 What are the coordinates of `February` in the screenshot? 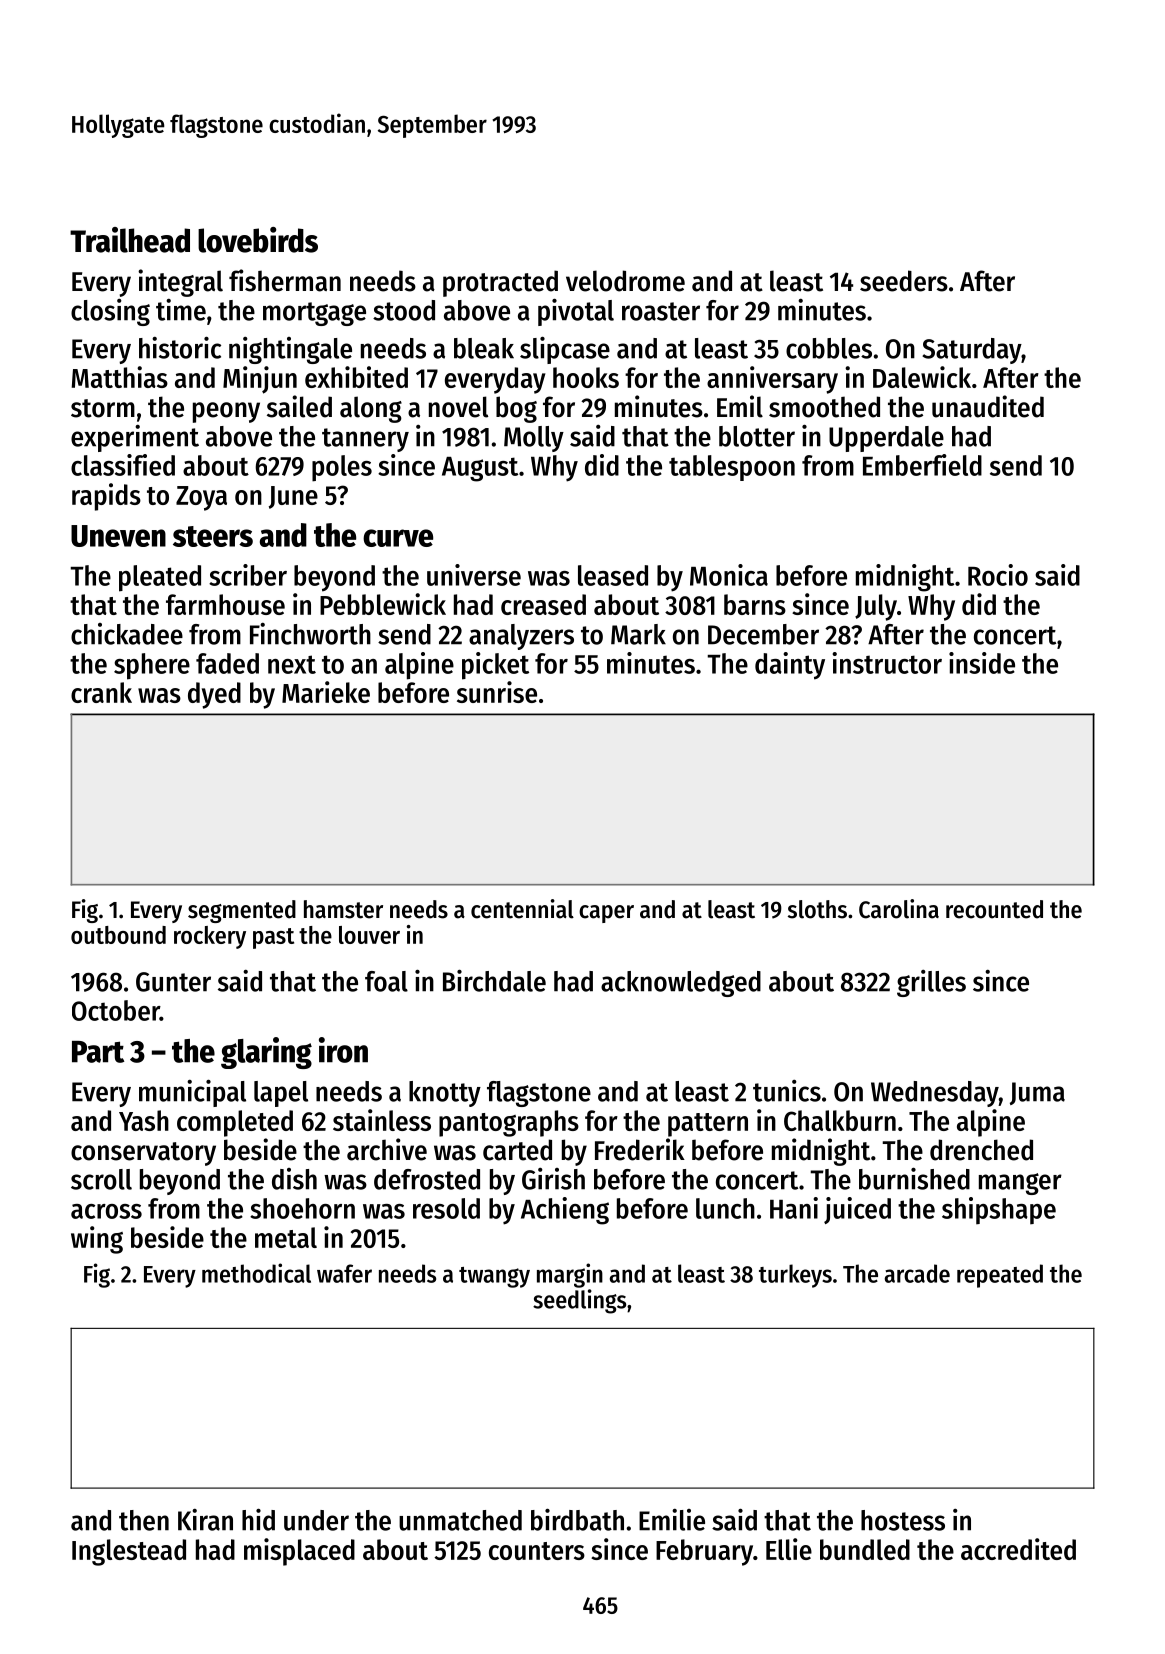 It's located at (704, 1552).
